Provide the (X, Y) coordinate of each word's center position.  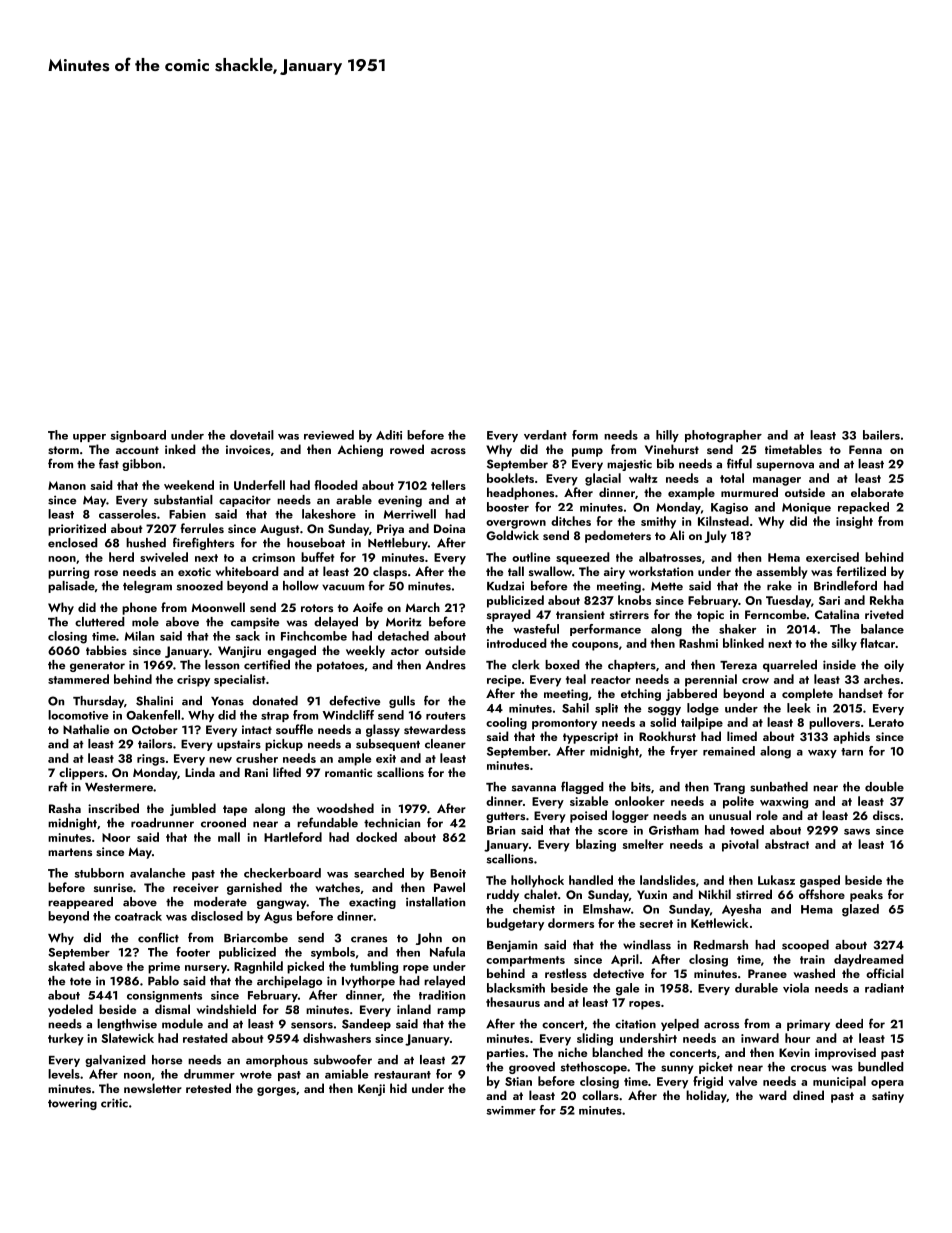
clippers (81, 773)
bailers (881, 435)
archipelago (289, 982)
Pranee (767, 973)
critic (114, 1103)
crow (755, 681)
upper (89, 438)
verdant (545, 435)
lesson (222, 665)
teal (576, 679)
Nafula (447, 952)
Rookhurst (667, 736)
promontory (564, 724)
